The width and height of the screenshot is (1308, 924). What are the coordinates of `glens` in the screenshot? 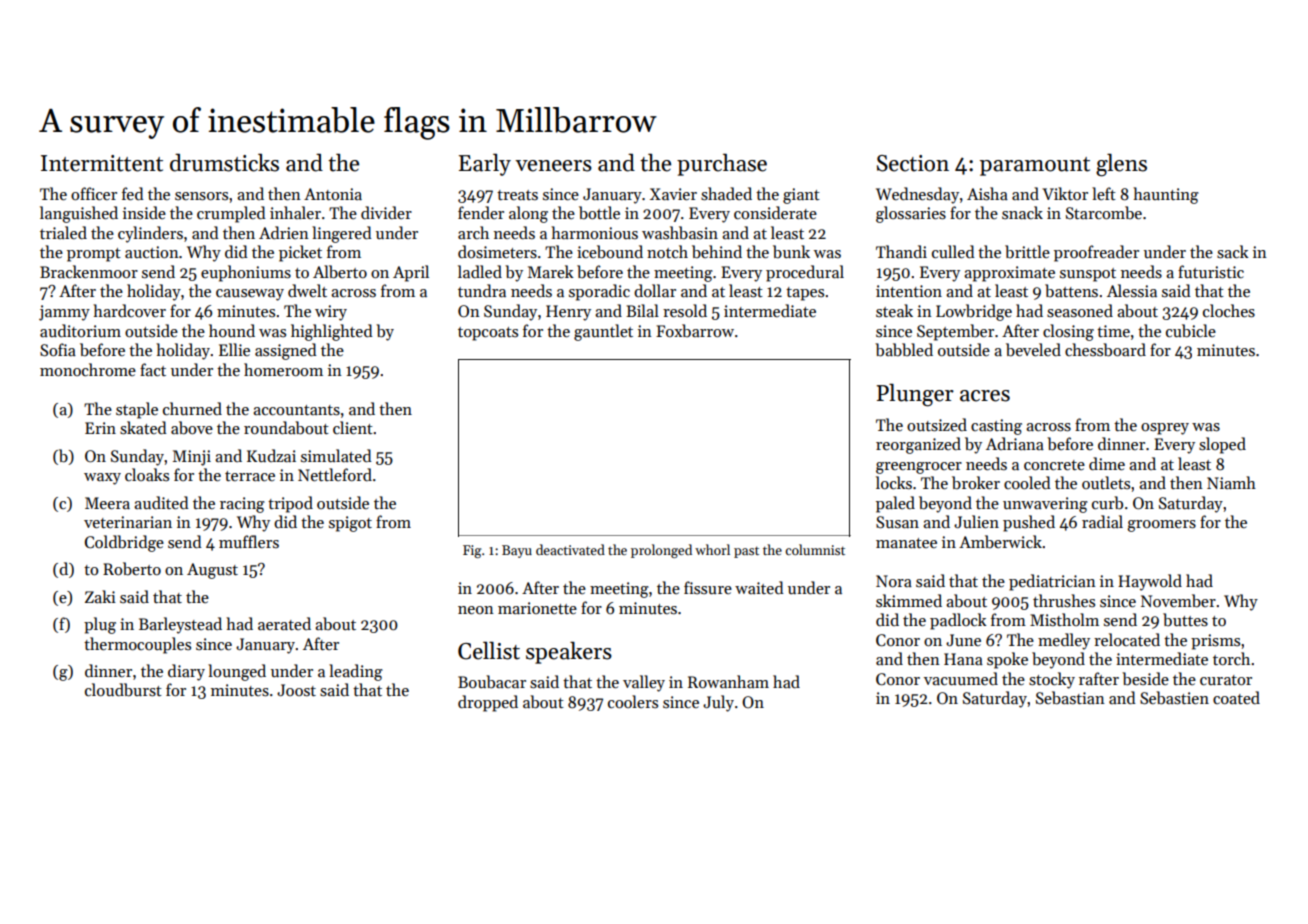 It's located at (1121, 165).
